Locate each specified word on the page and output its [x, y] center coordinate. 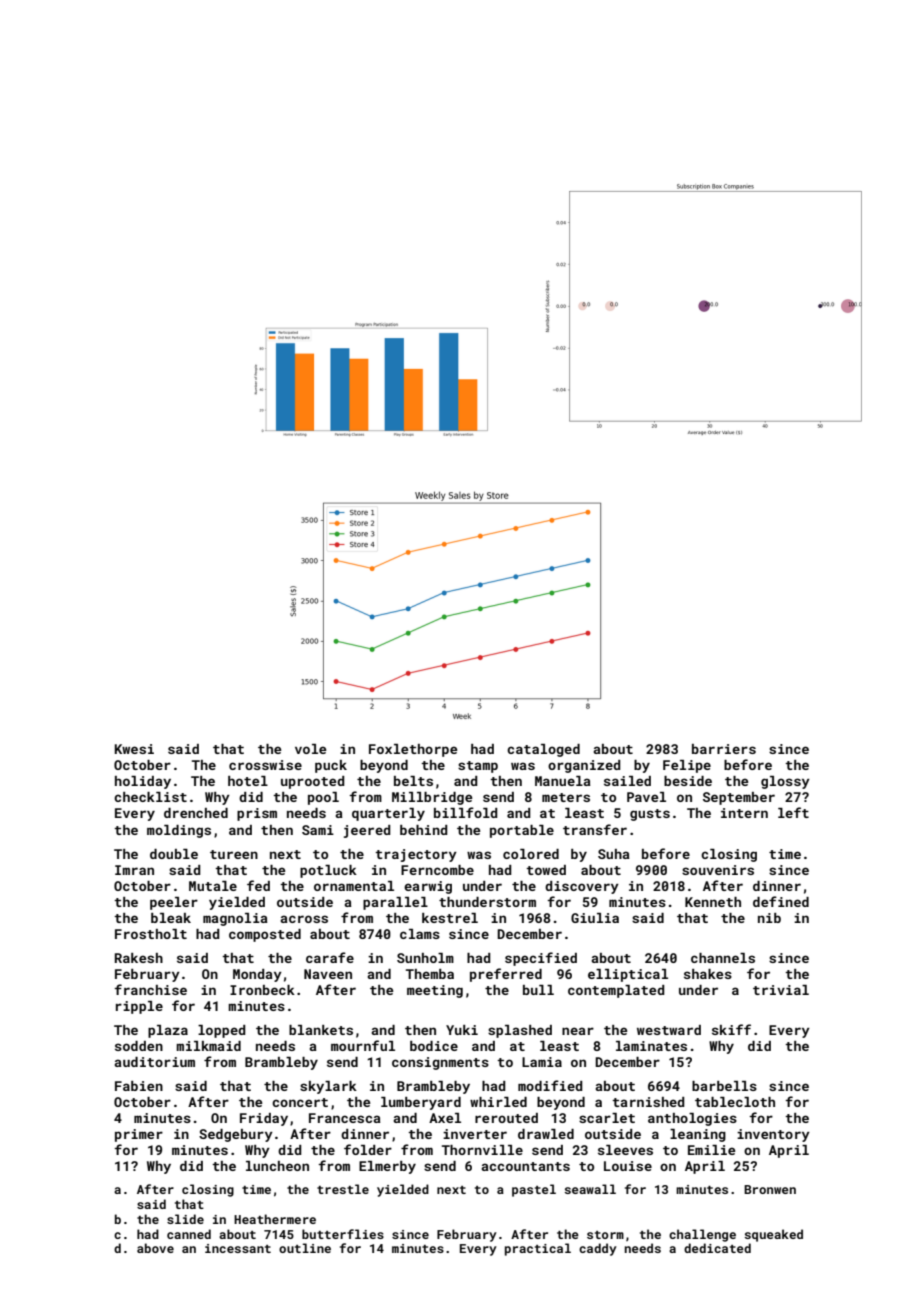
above [155, 1248]
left [793, 812]
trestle [343, 1189]
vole [310, 749]
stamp [478, 767]
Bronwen [770, 1189]
